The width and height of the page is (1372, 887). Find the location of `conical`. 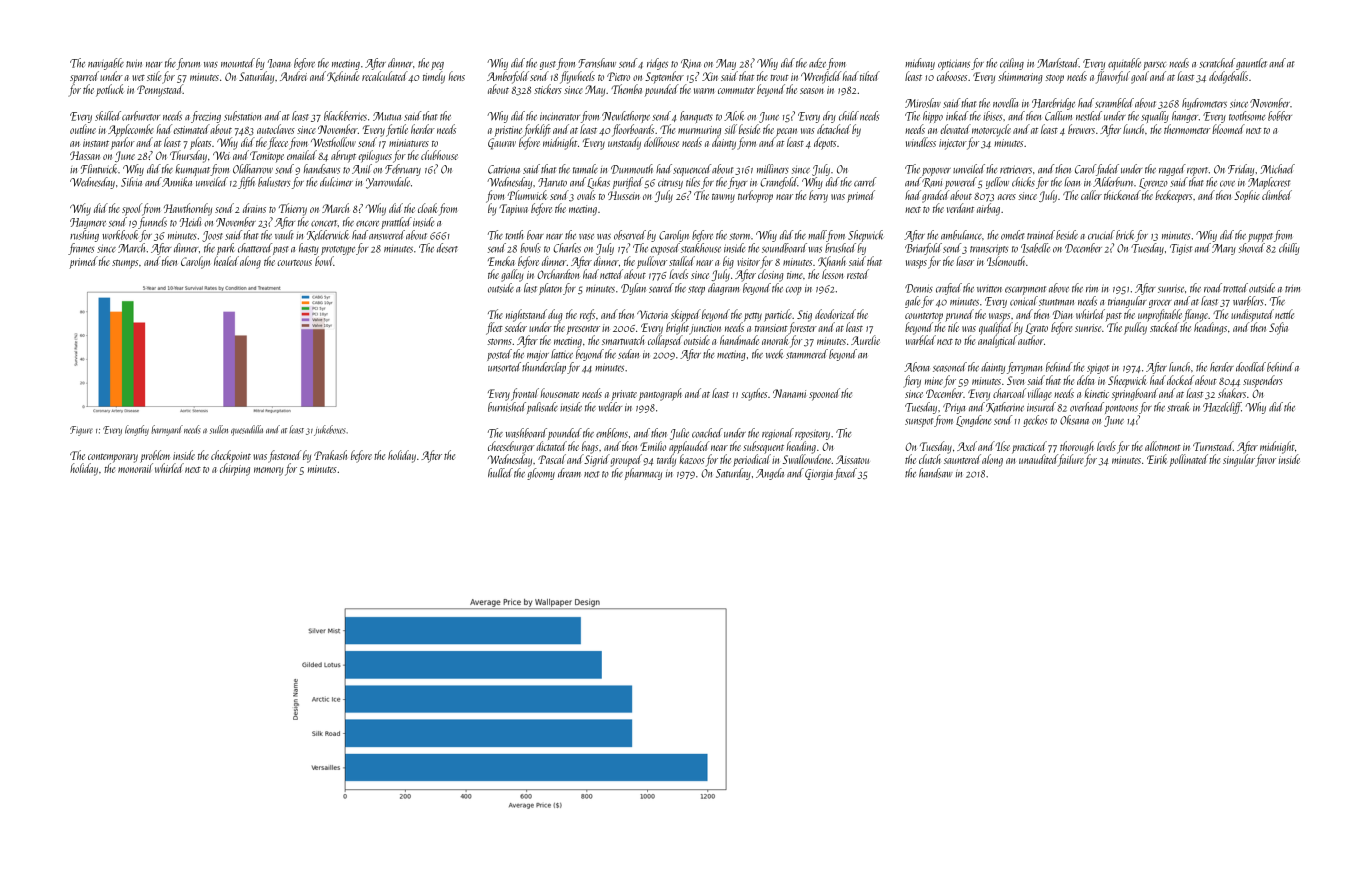

conical is located at coordinates (1024, 301).
